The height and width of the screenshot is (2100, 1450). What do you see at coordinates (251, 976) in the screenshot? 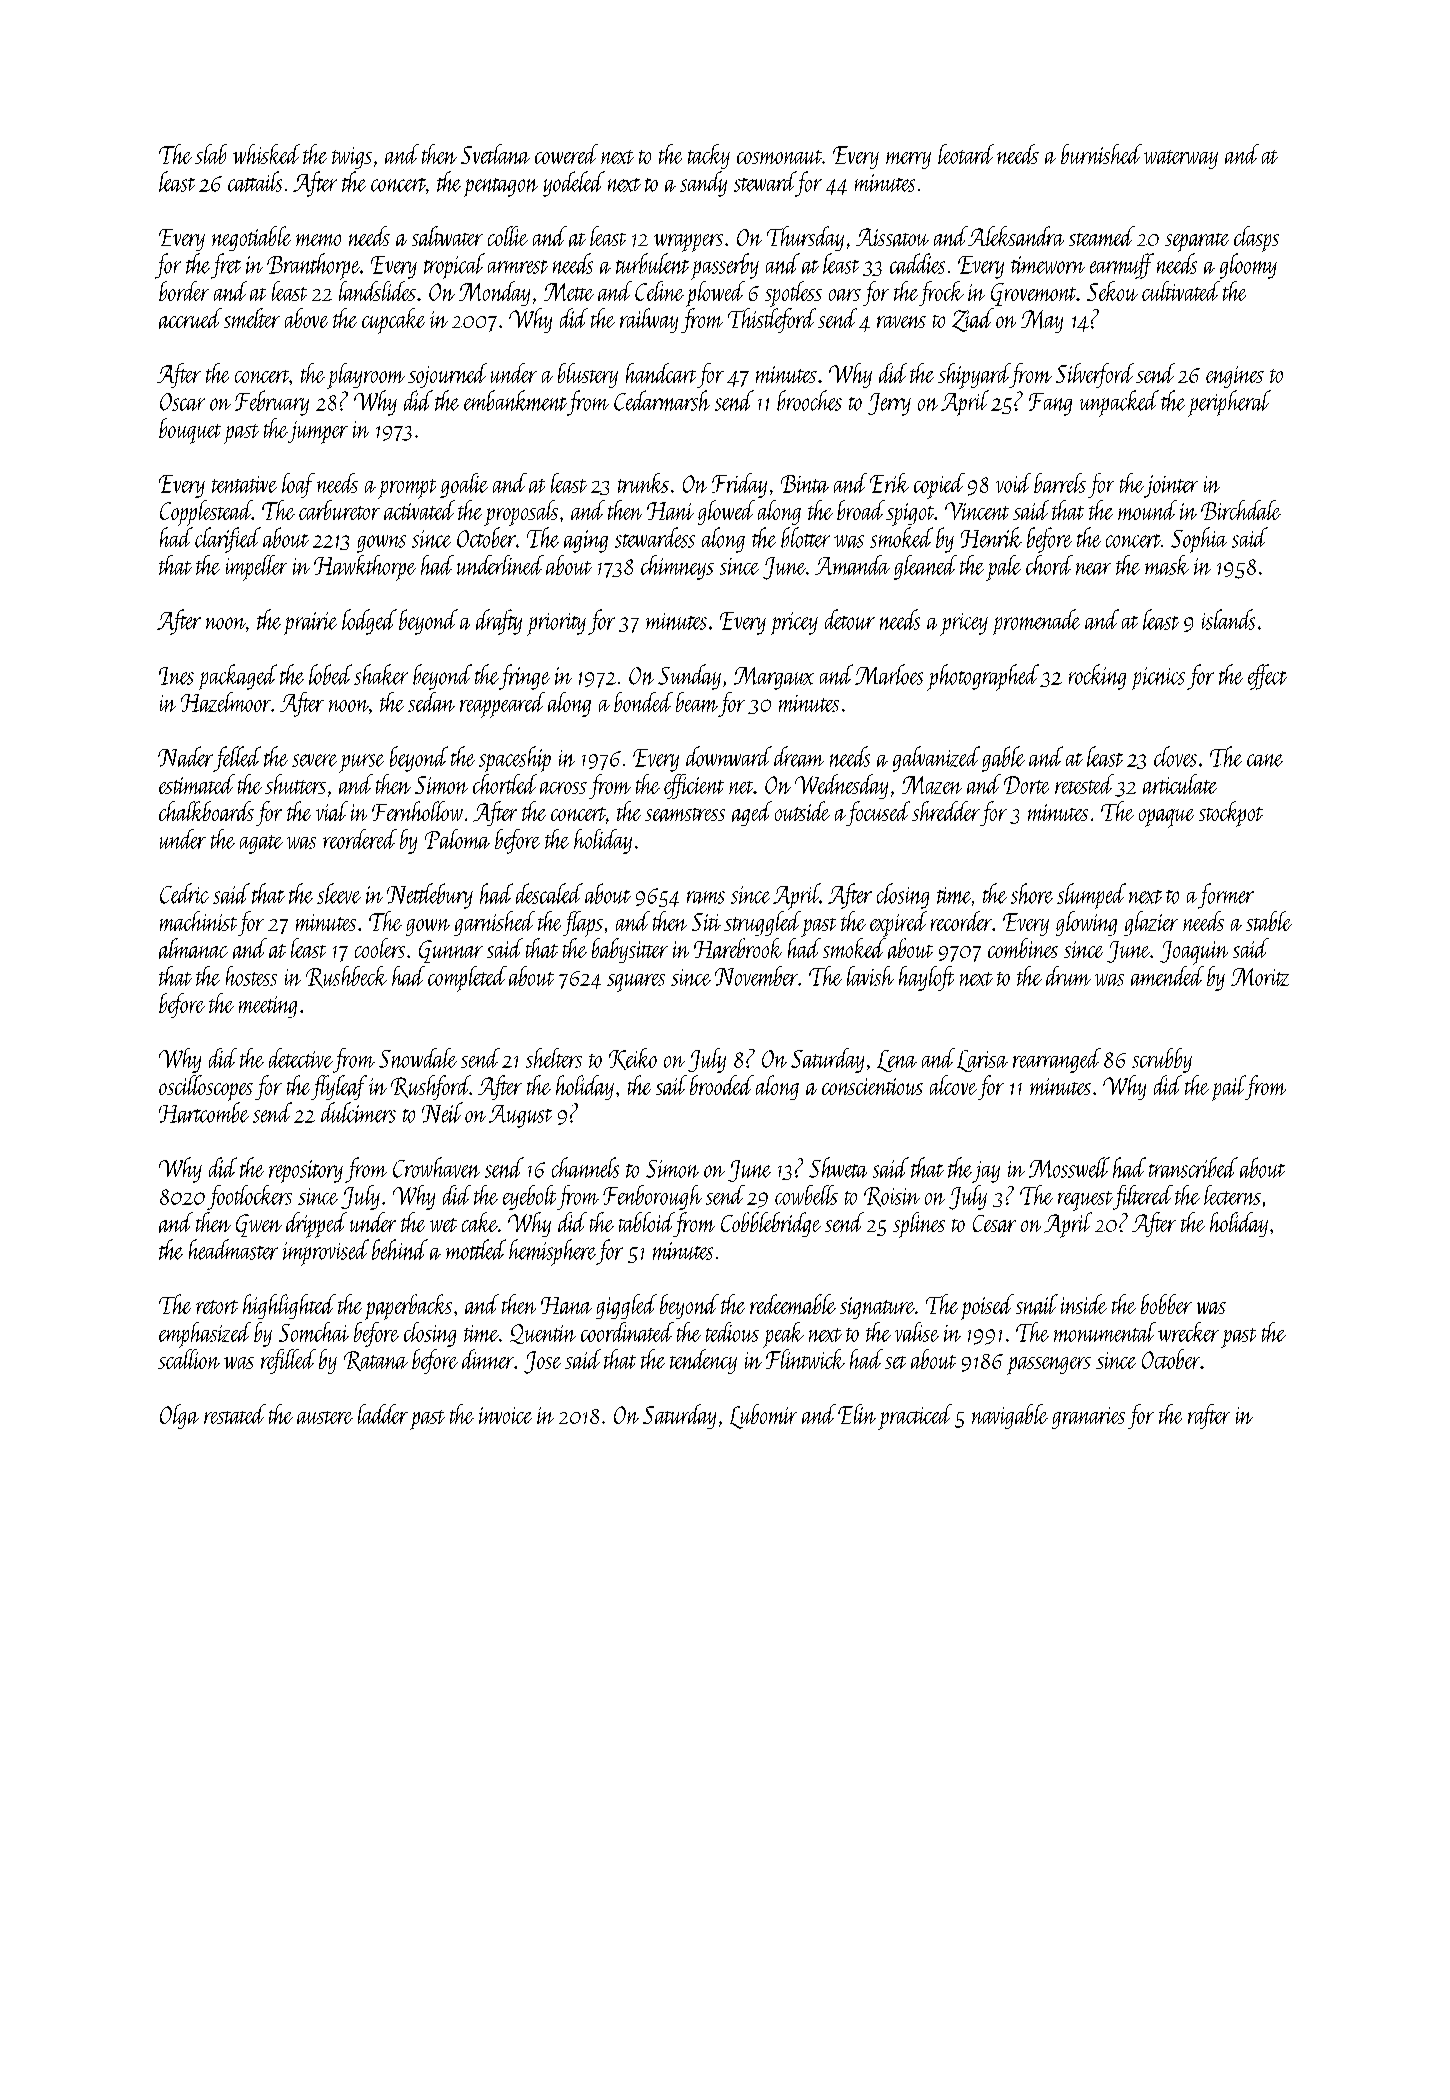
I see `hostess` at bounding box center [251, 976].
